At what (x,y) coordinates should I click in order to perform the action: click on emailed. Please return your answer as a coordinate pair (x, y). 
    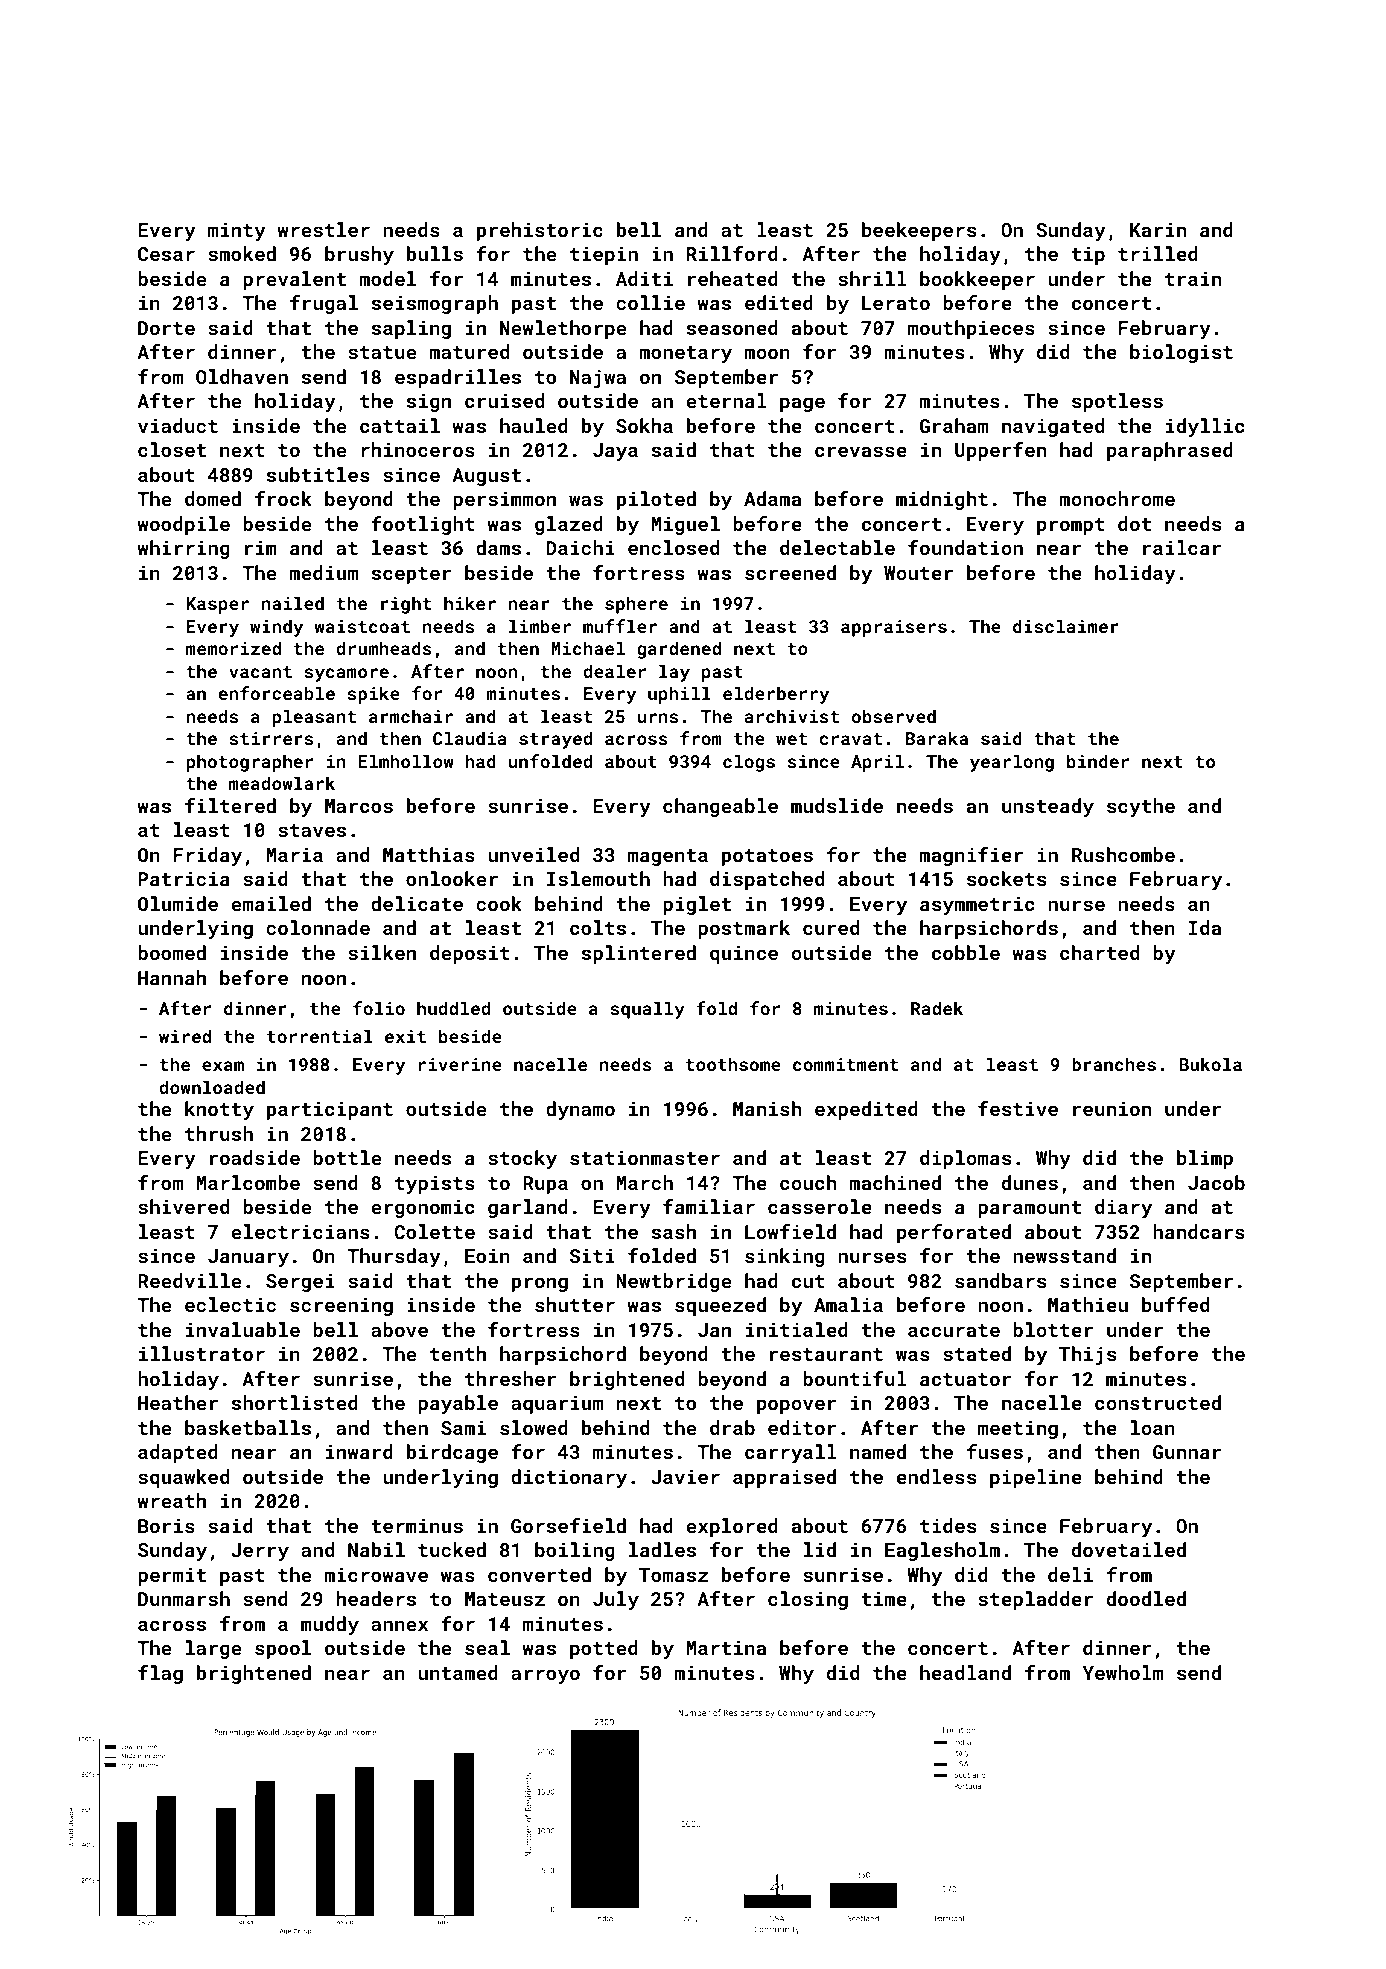
    Looking at the image, I should click on (271, 903).
